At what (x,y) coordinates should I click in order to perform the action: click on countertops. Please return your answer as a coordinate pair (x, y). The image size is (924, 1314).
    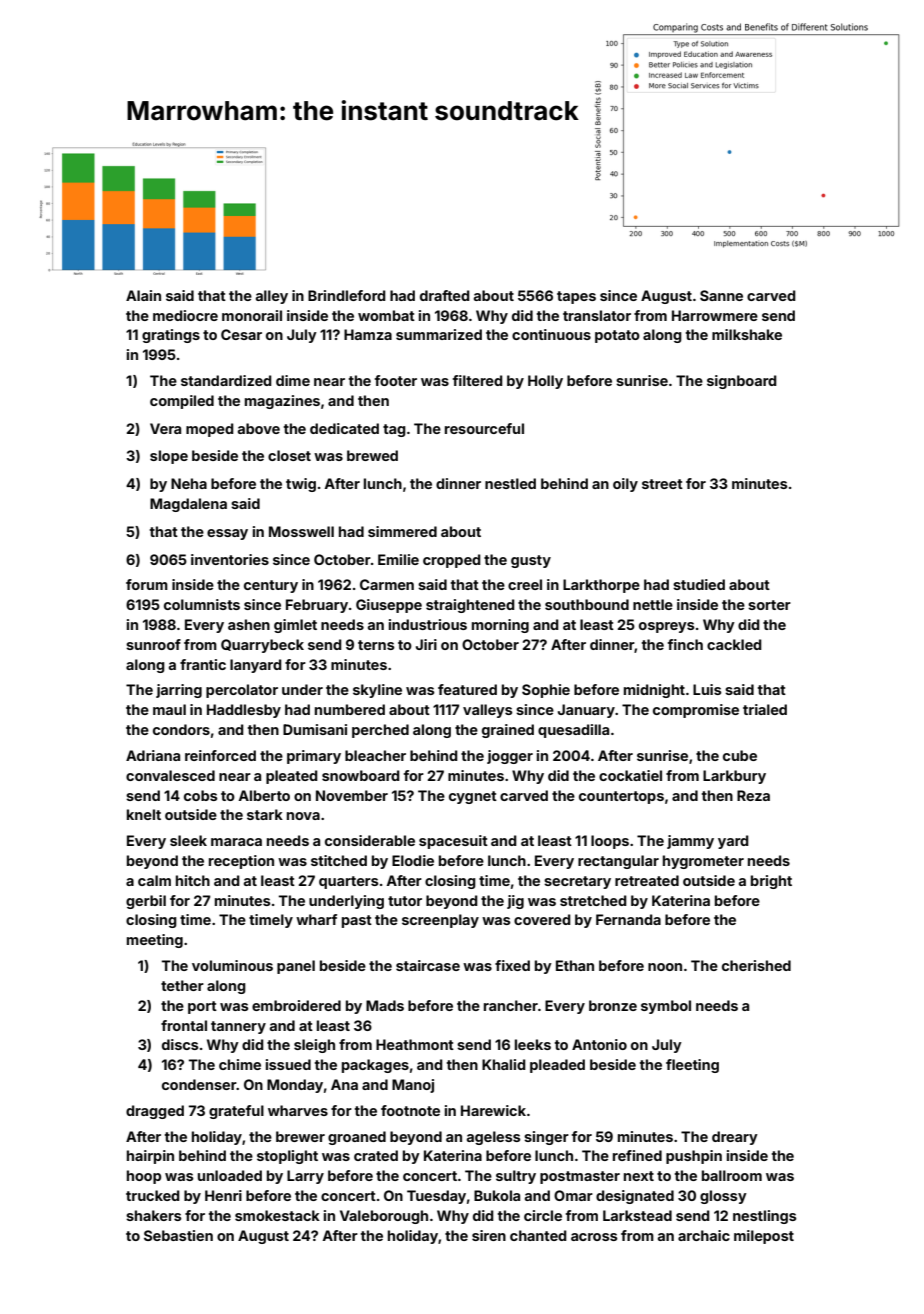
    Looking at the image, I should click on (621, 797).
